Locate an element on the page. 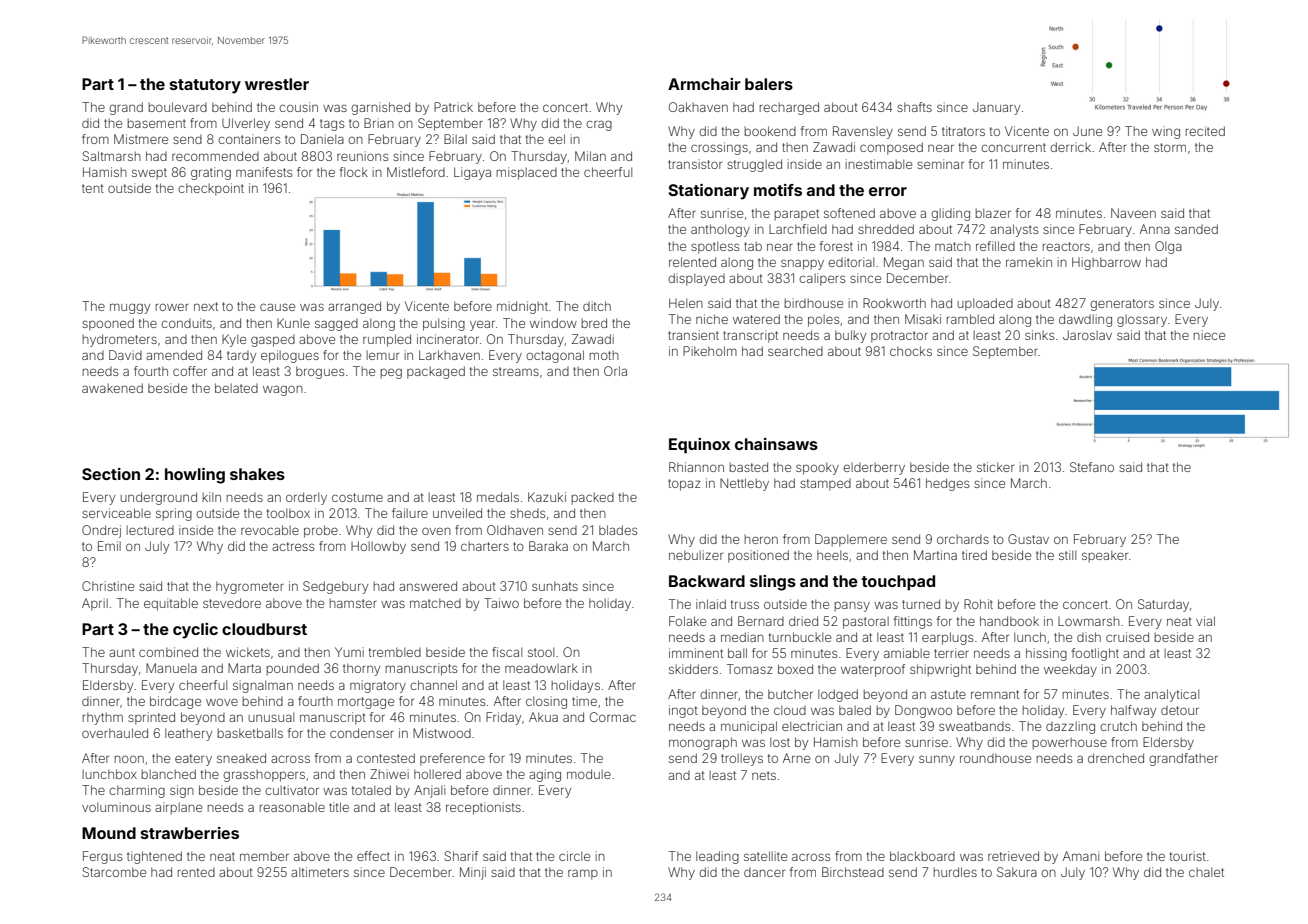  sinks is located at coordinates (1039, 335).
